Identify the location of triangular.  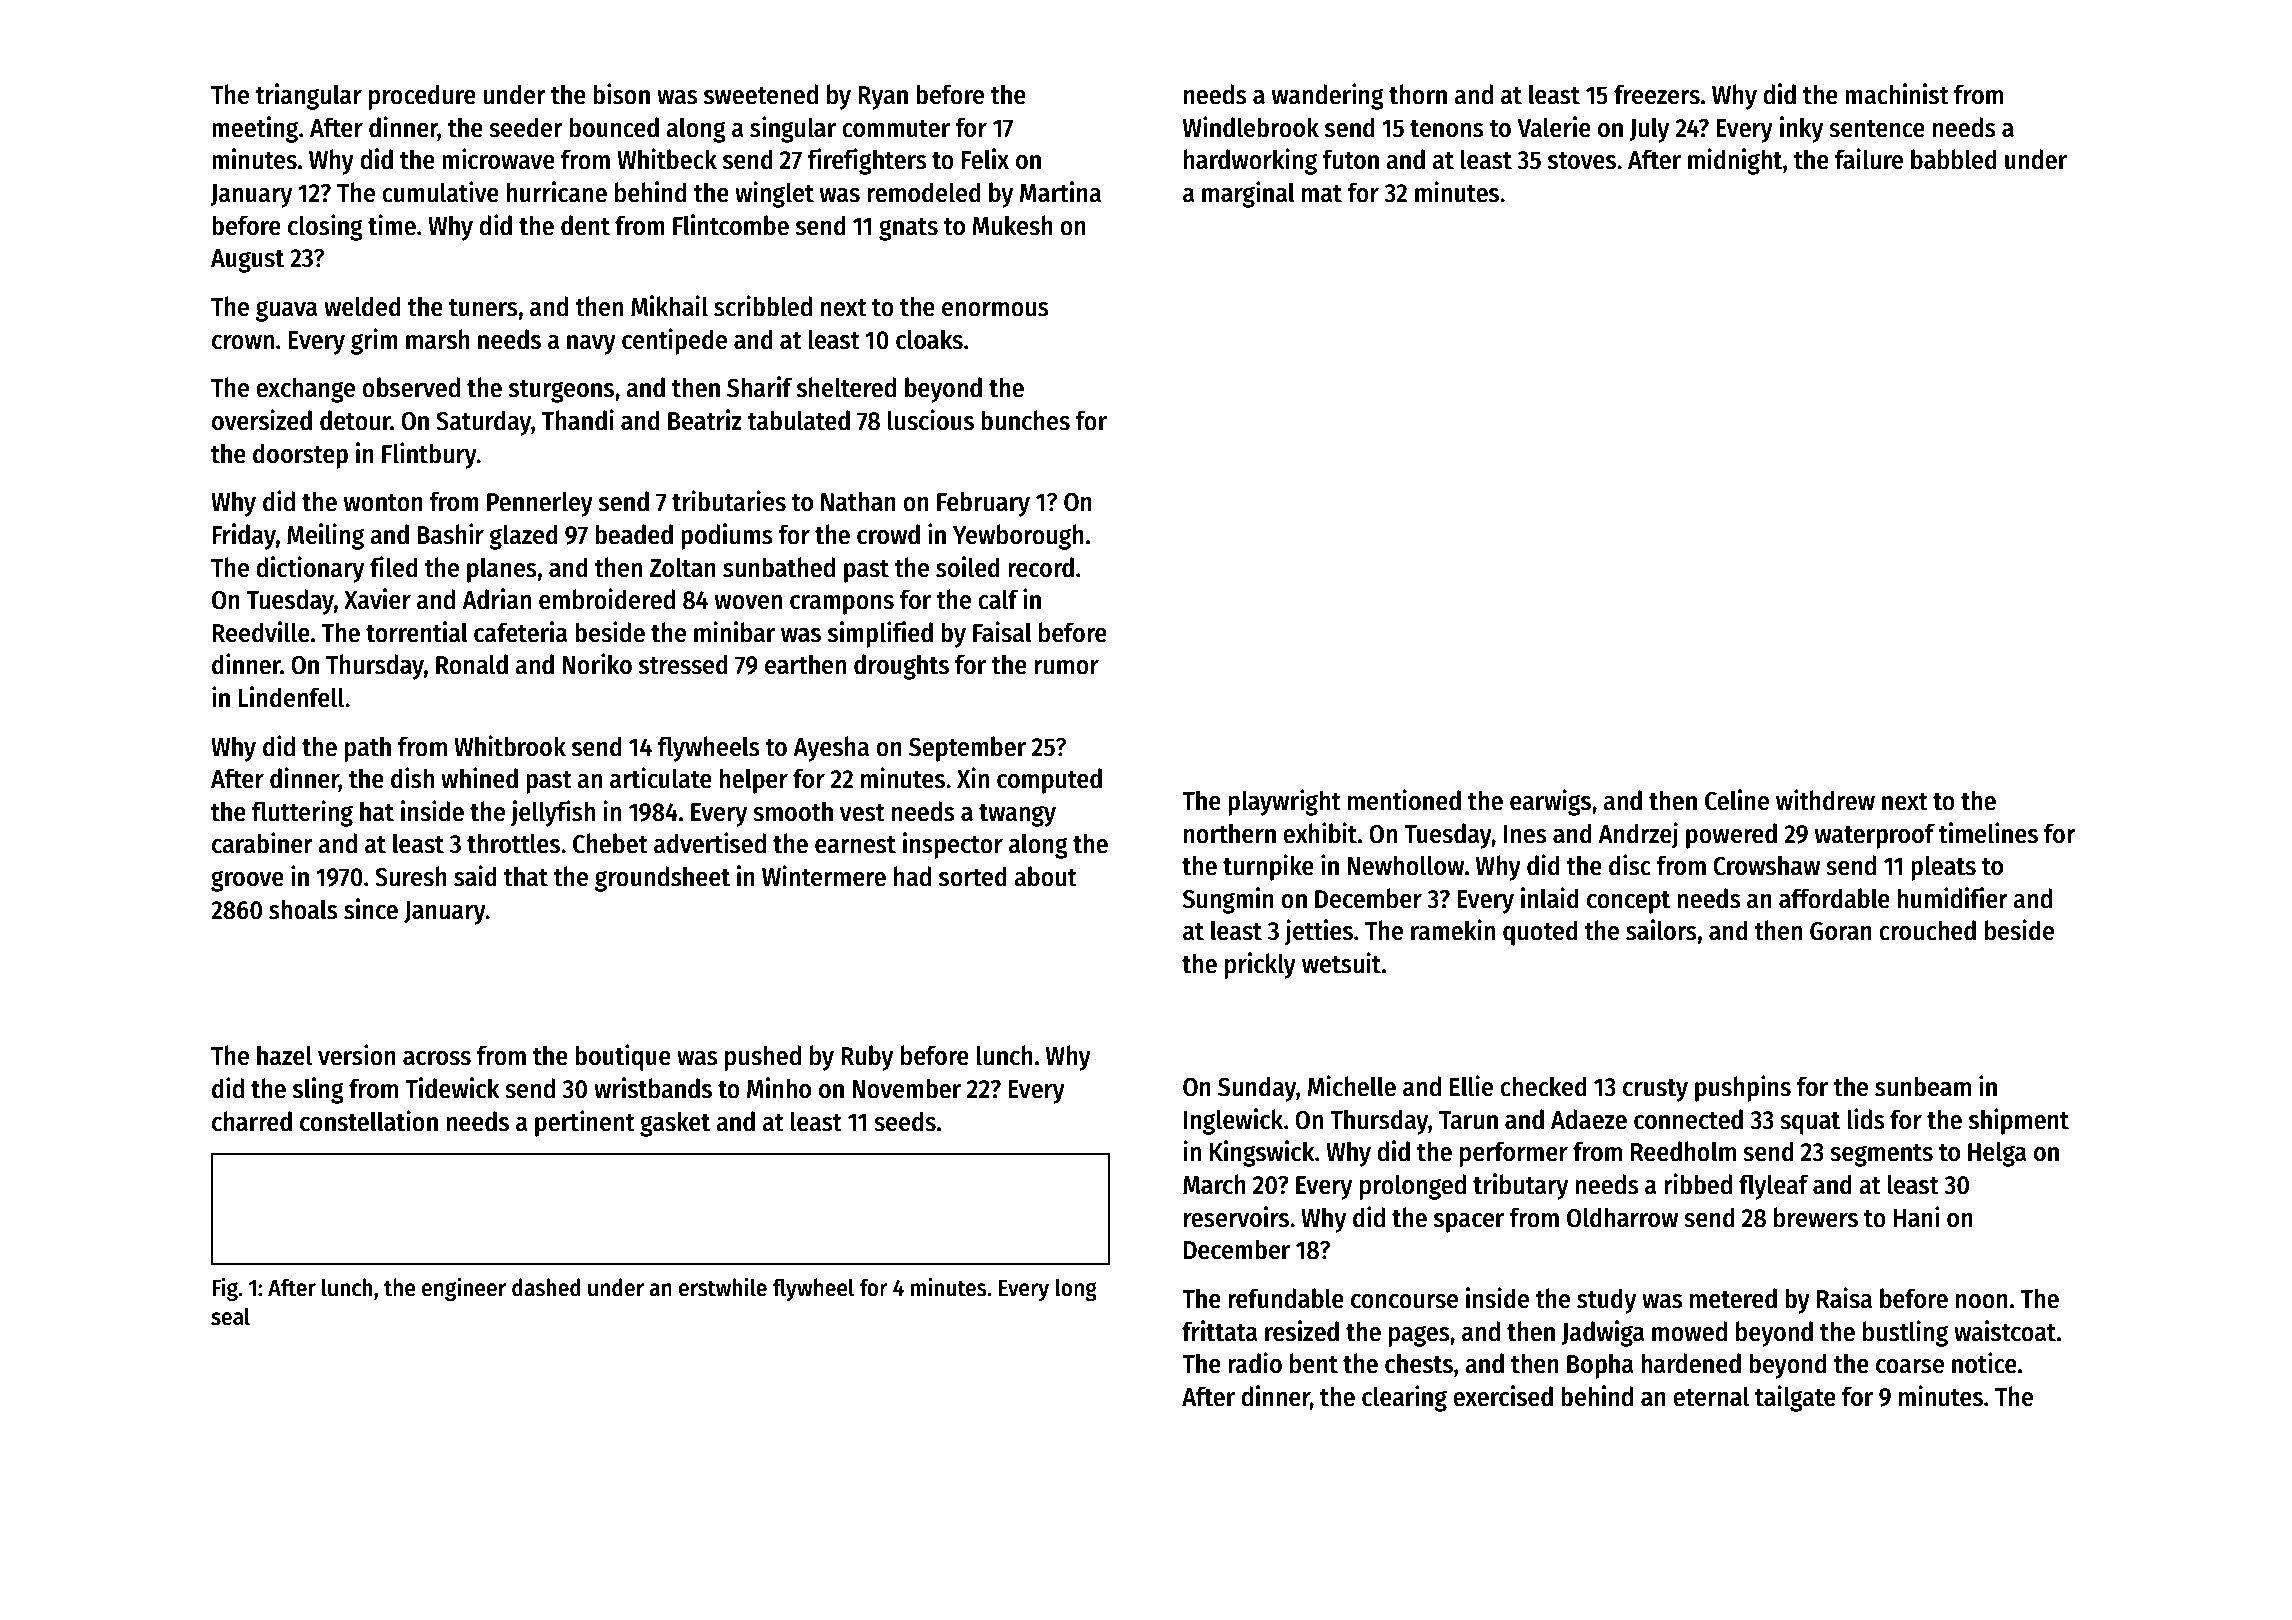
(308, 96).
